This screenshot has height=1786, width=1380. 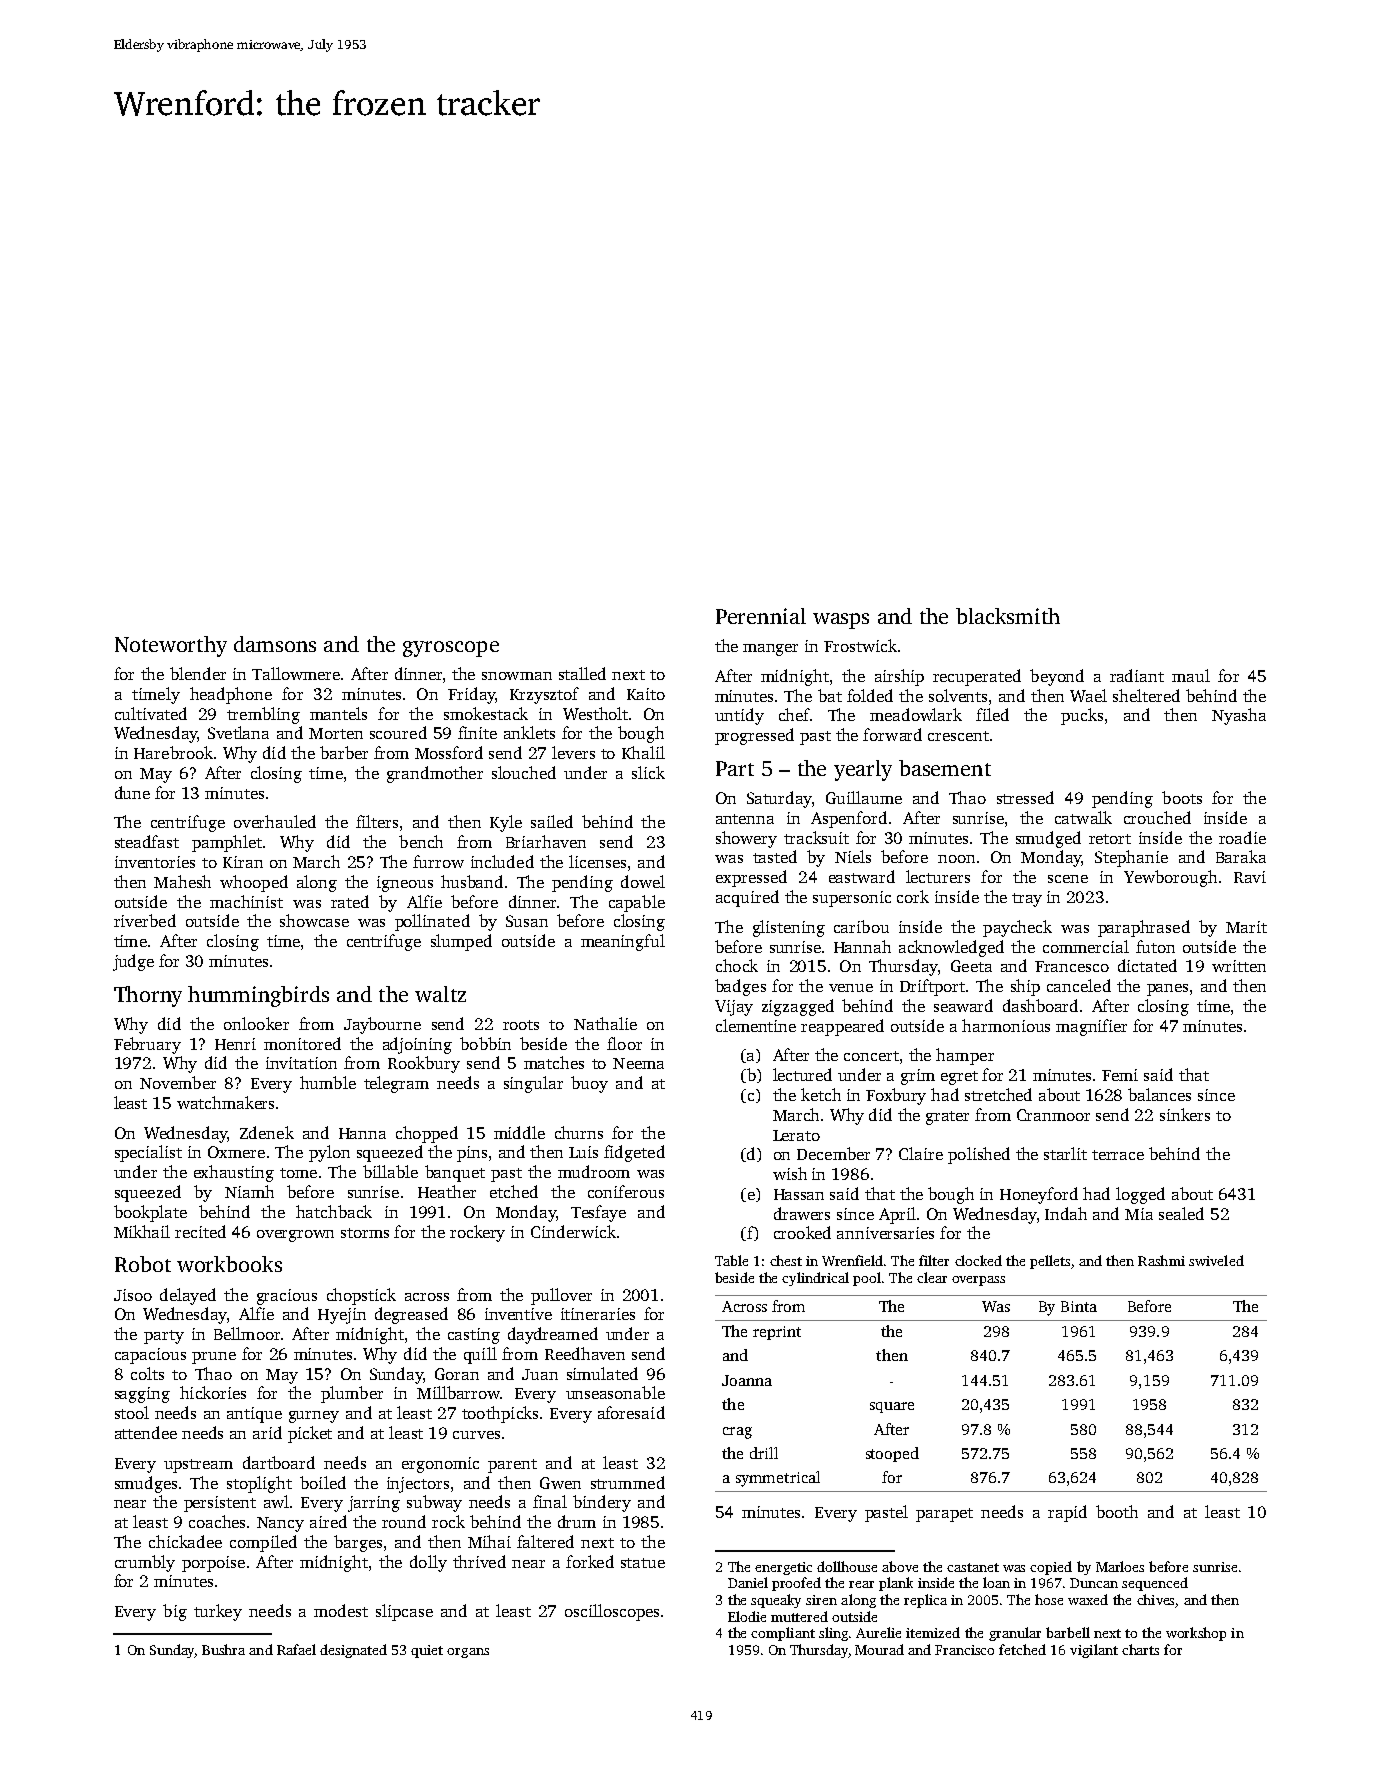 I want to click on blacksmith, so click(x=1008, y=616).
